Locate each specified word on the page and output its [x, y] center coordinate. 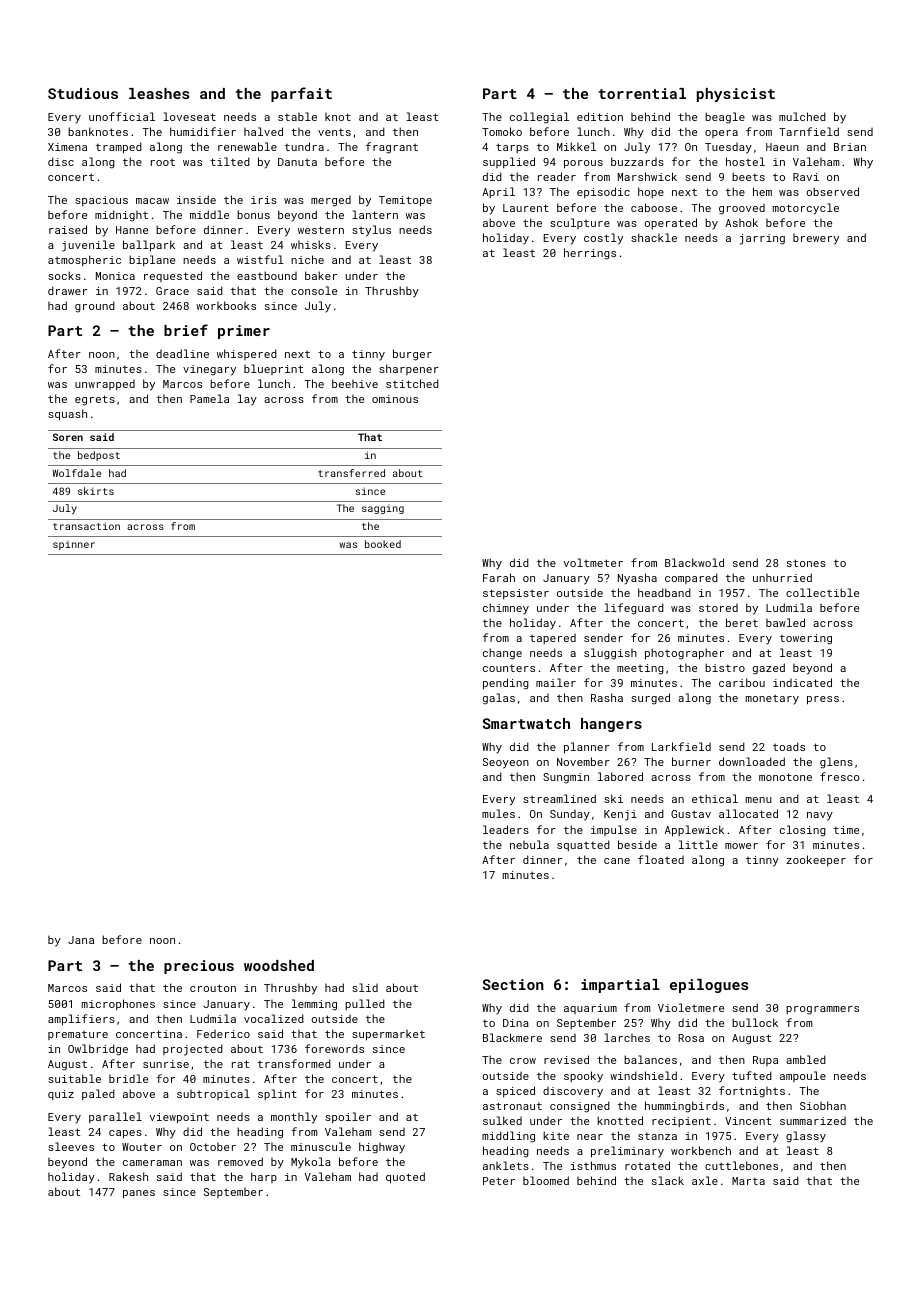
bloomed [546, 1180]
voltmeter [593, 562]
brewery [816, 239]
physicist [736, 95]
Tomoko [502, 131]
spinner [74, 545]
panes [139, 1194]
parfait [301, 94]
